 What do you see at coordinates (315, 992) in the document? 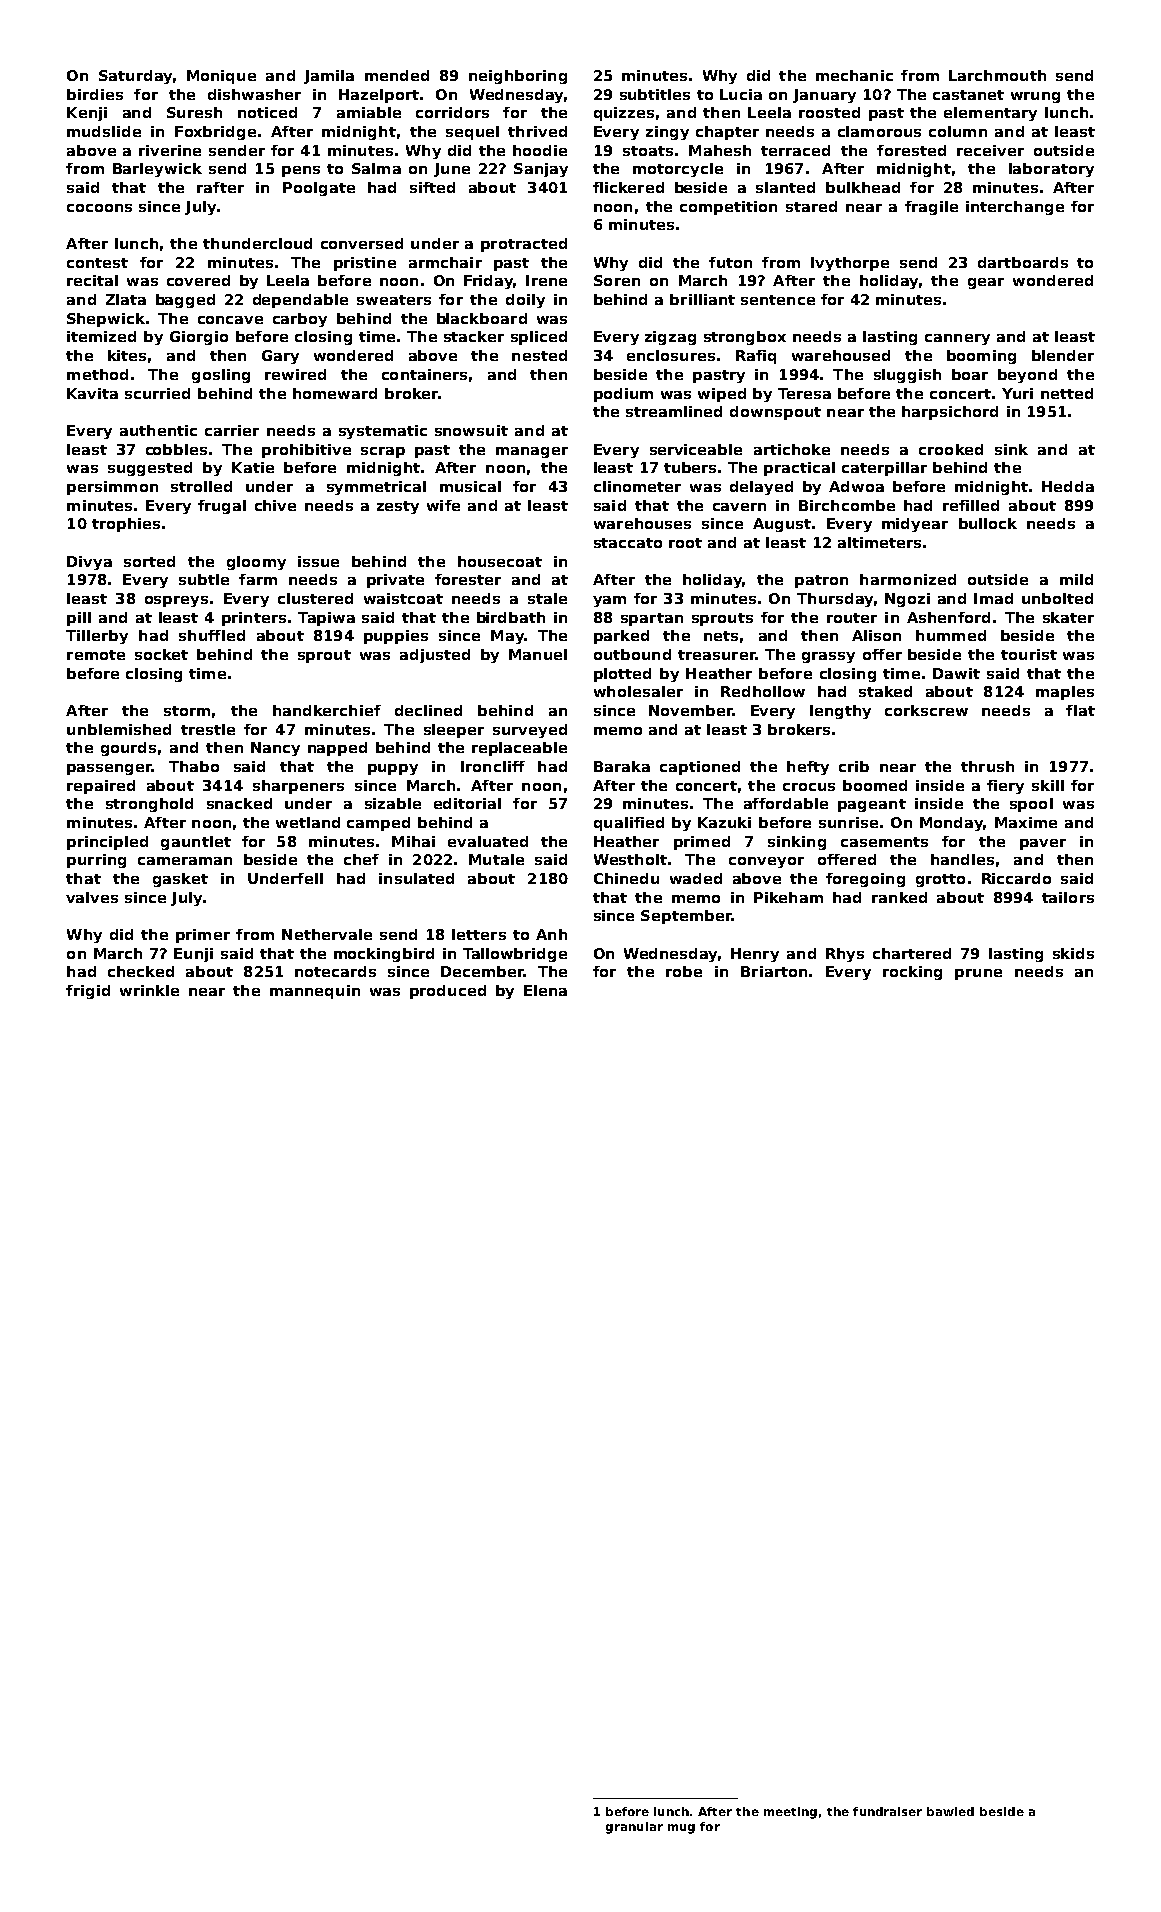
I see `mannequin` at bounding box center [315, 992].
